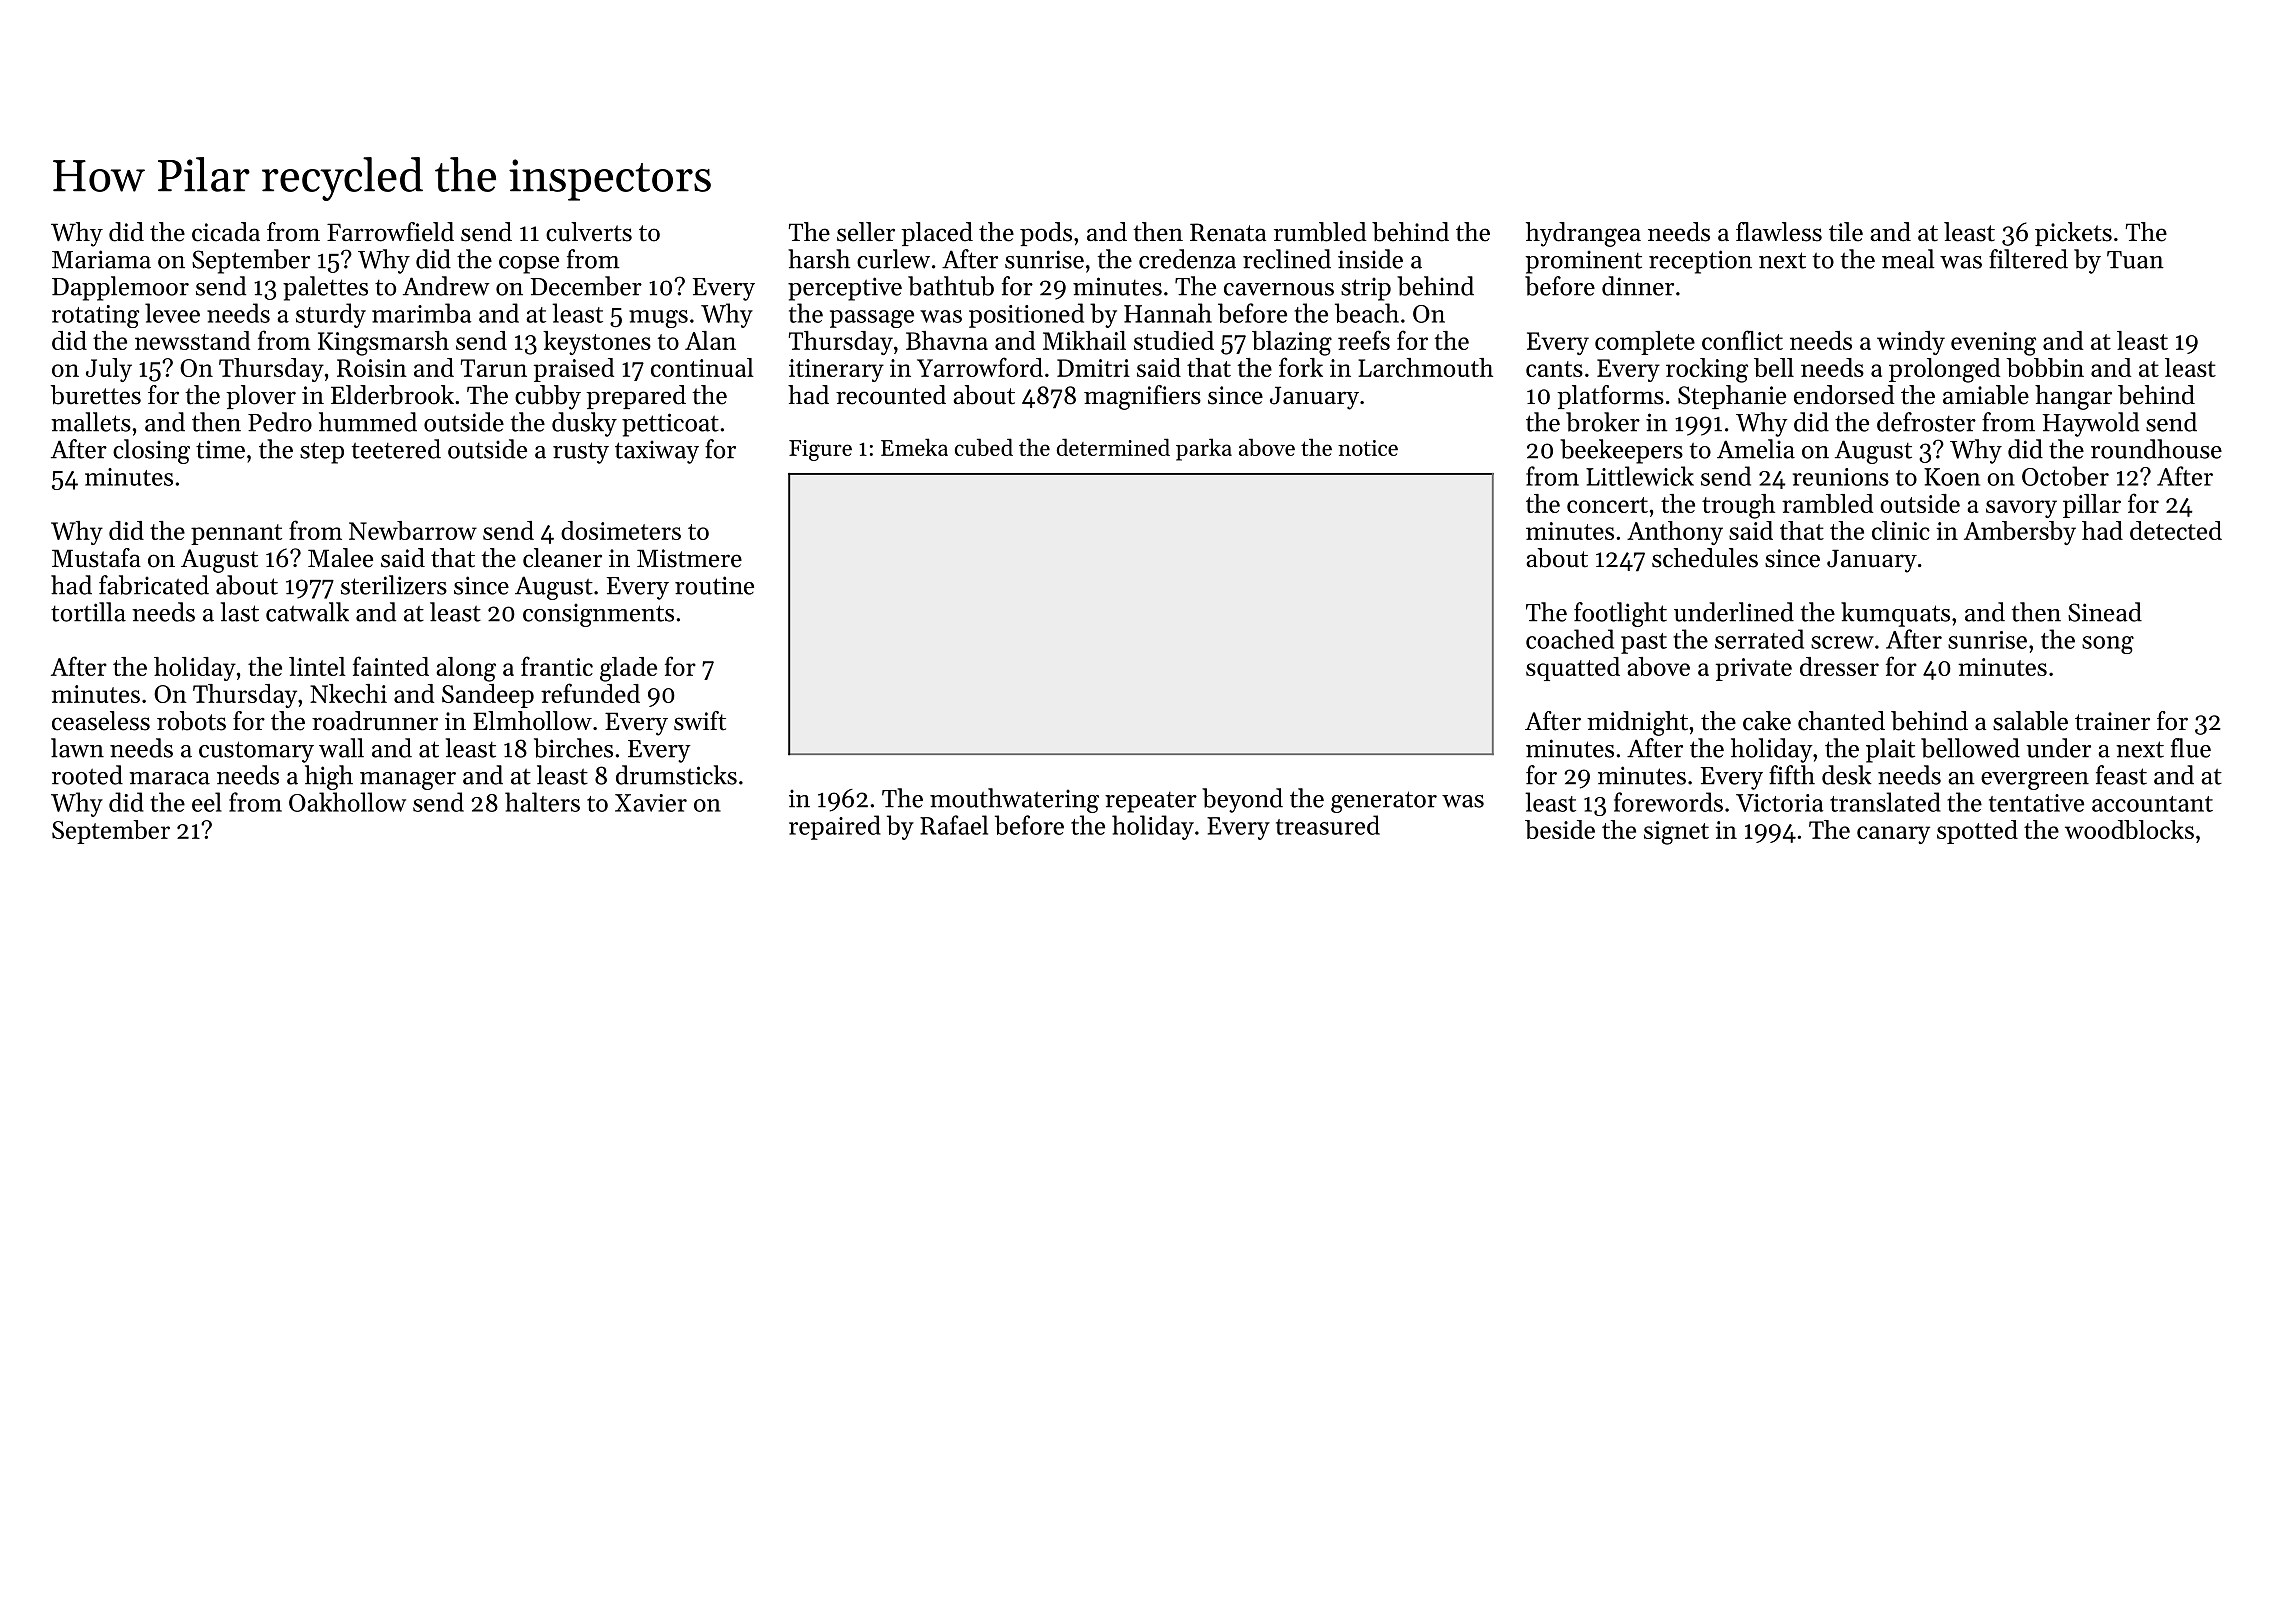 This screenshot has width=2282, height=1614. What do you see at coordinates (1893, 835) in the screenshot?
I see `canary` at bounding box center [1893, 835].
